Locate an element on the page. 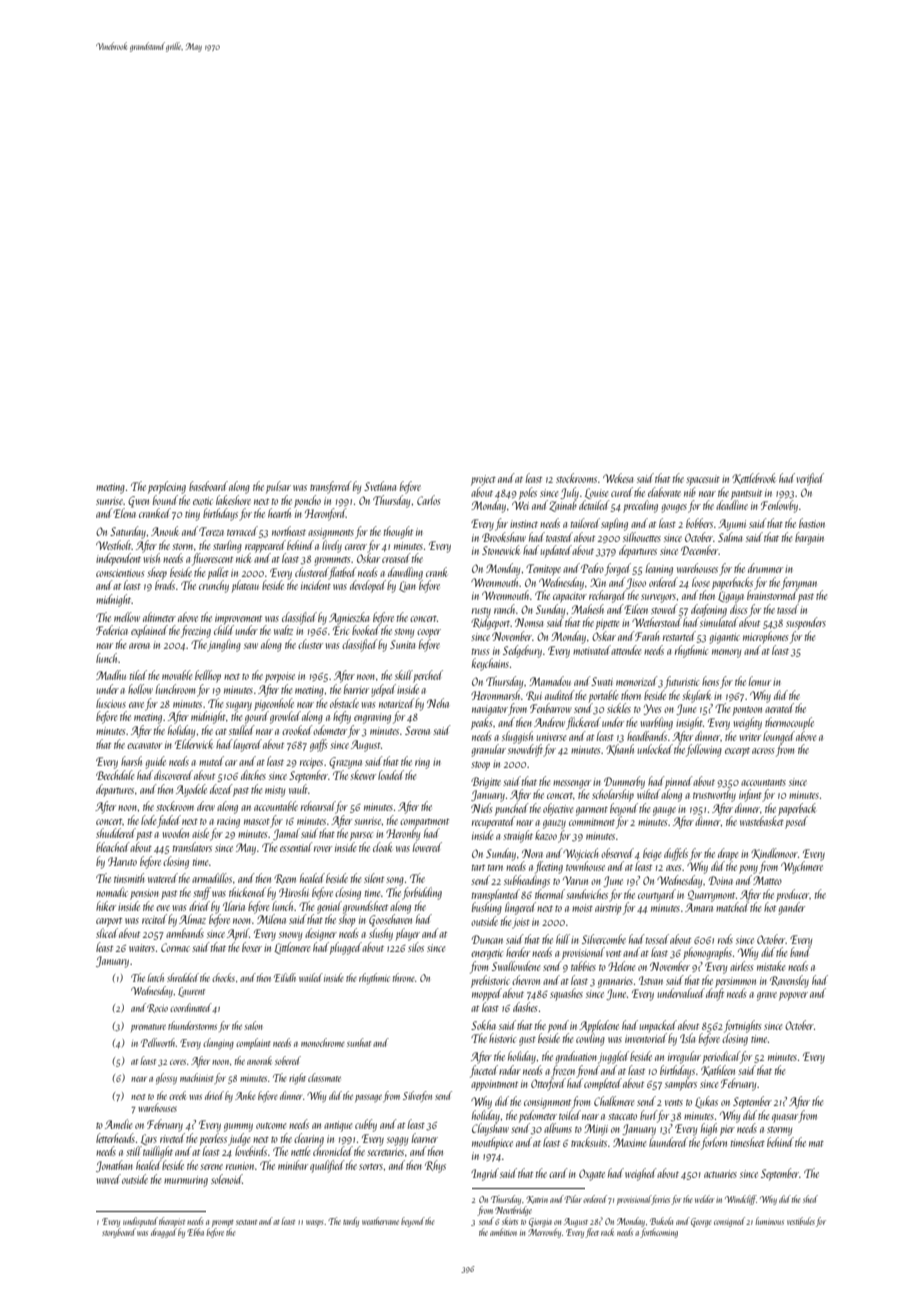 The width and height of the image is (924, 1308). nomadic is located at coordinates (112, 892).
